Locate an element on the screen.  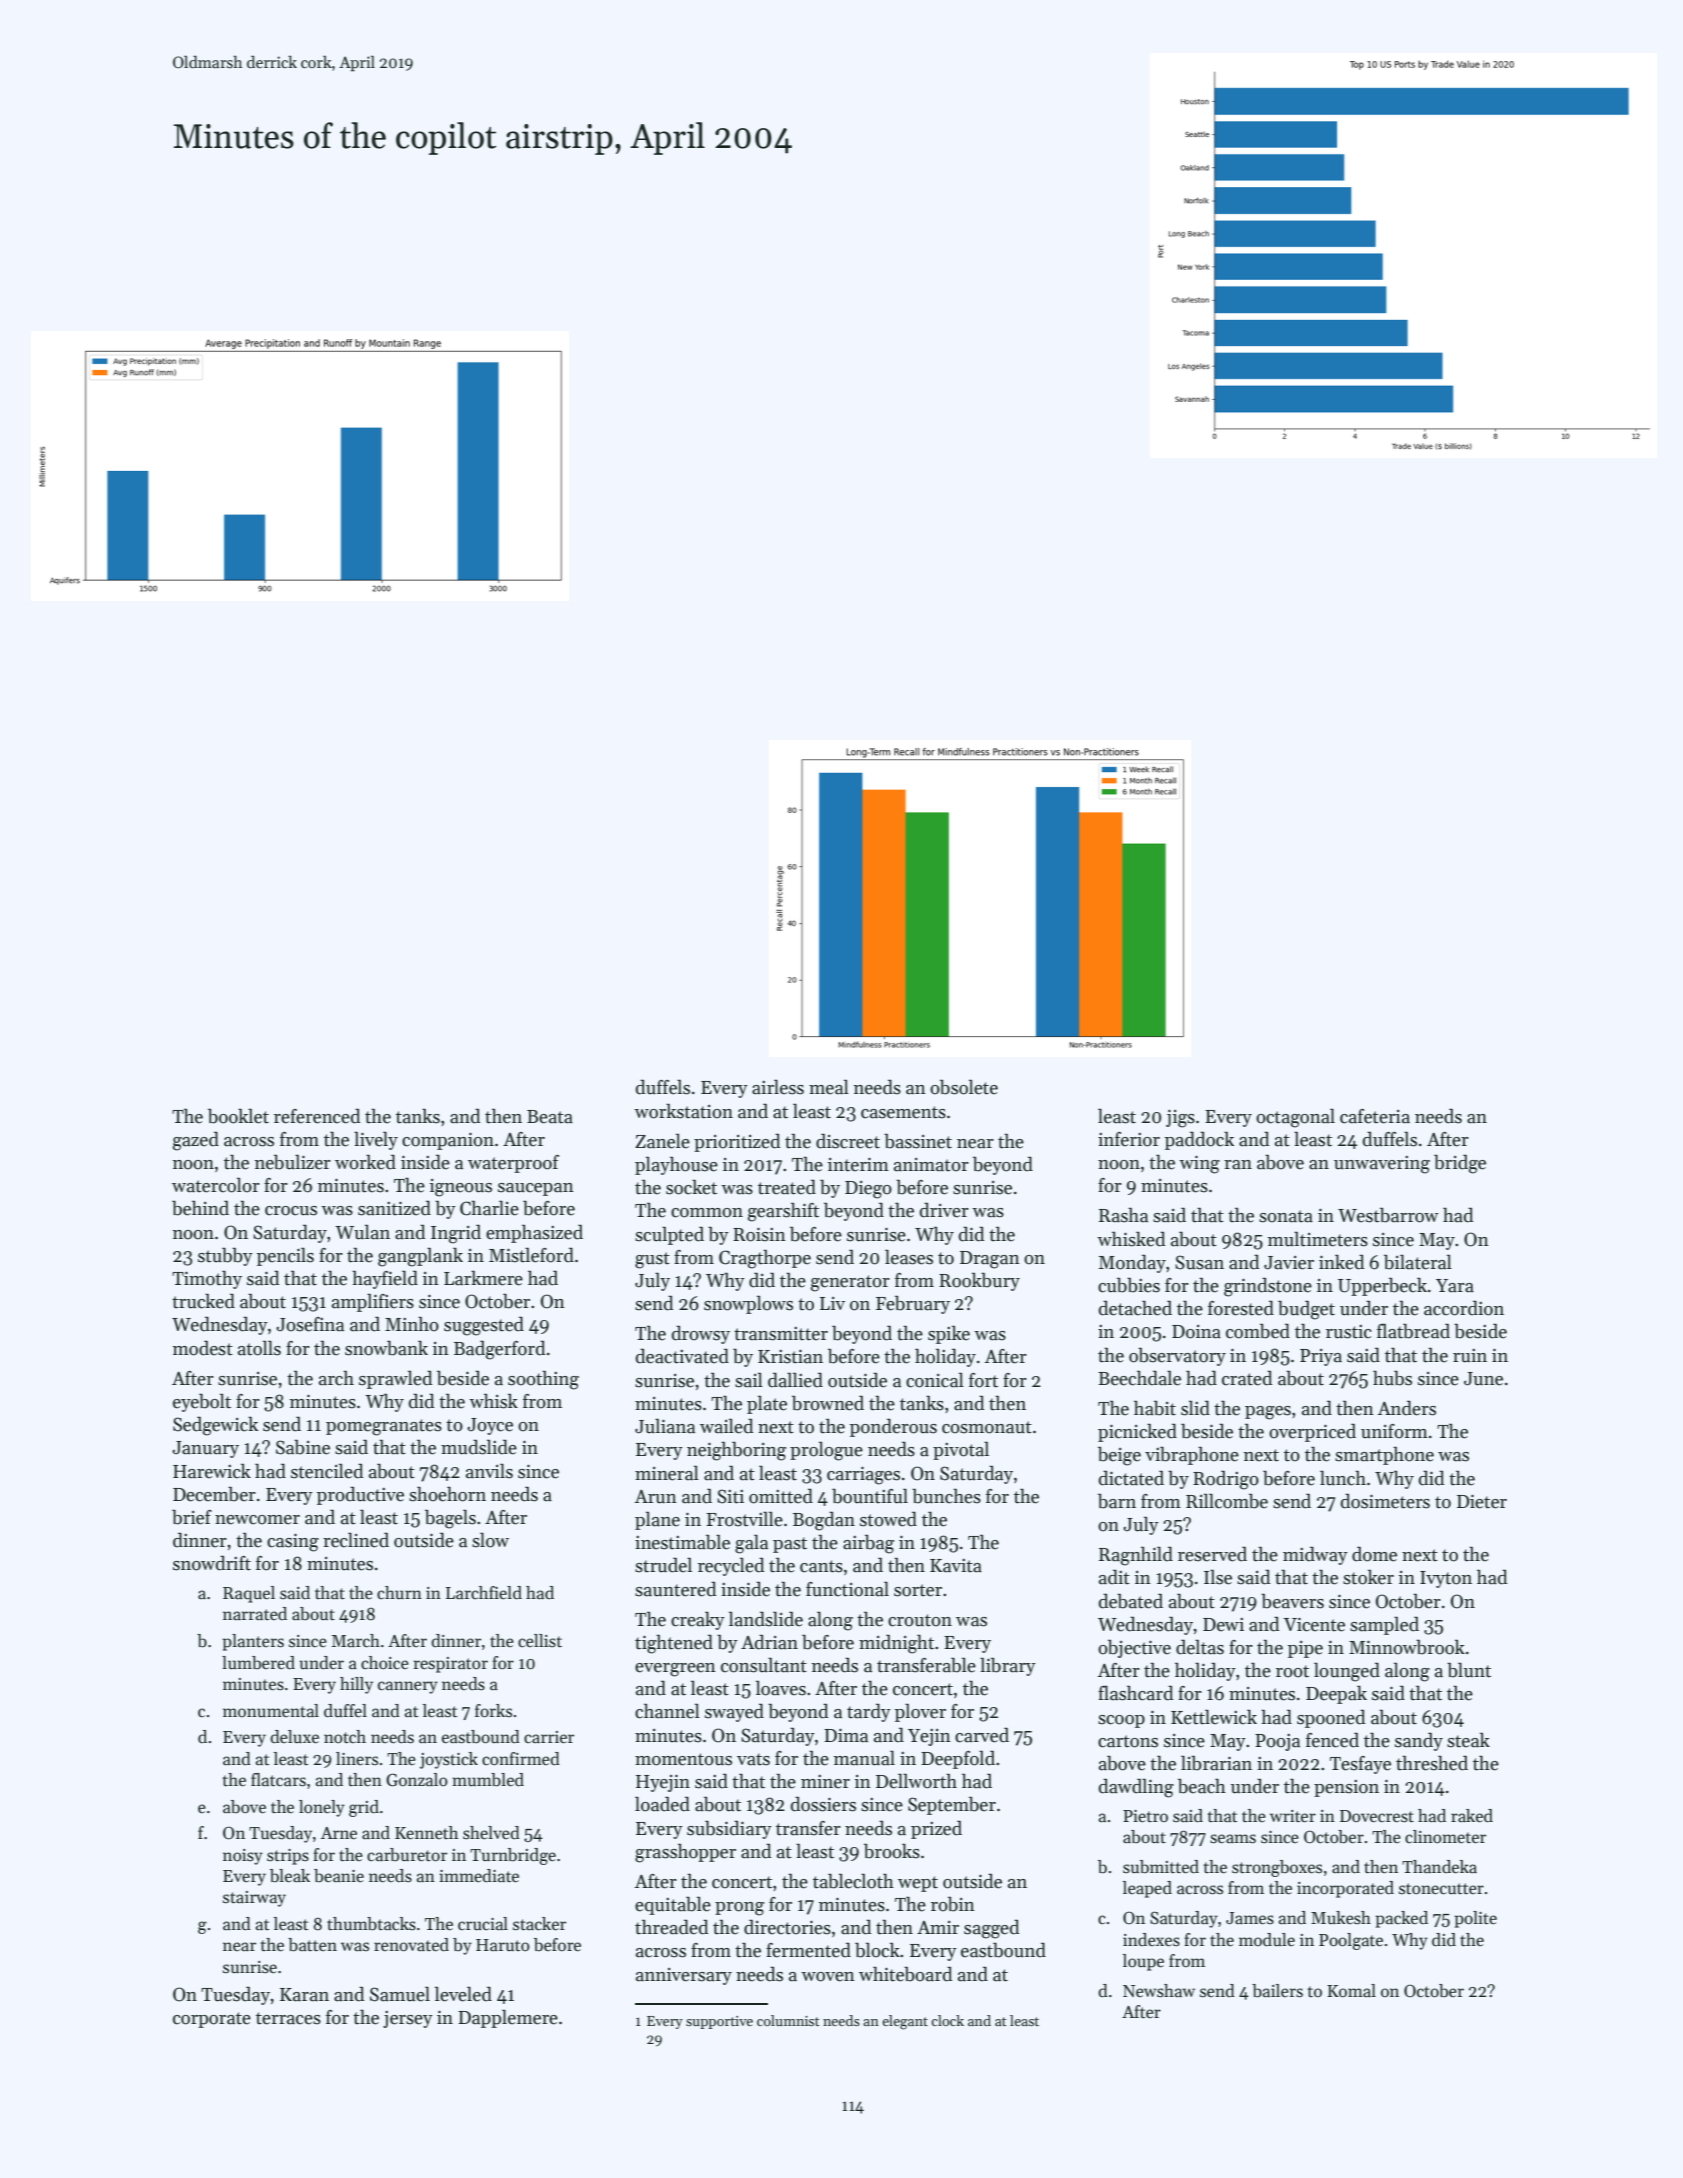
sagged is located at coordinates (992, 1929).
